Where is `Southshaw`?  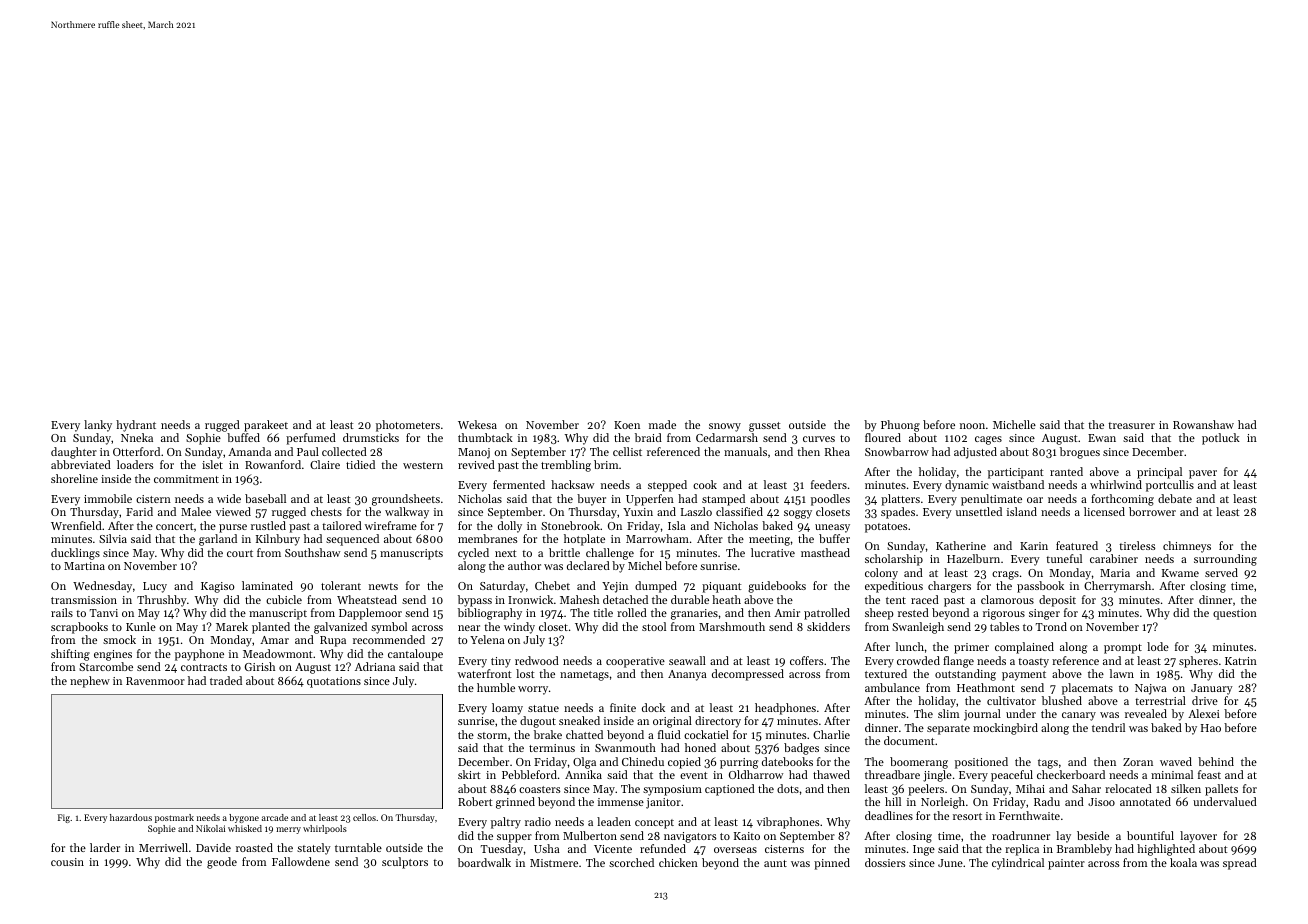 Southshaw is located at coordinates (312, 552).
